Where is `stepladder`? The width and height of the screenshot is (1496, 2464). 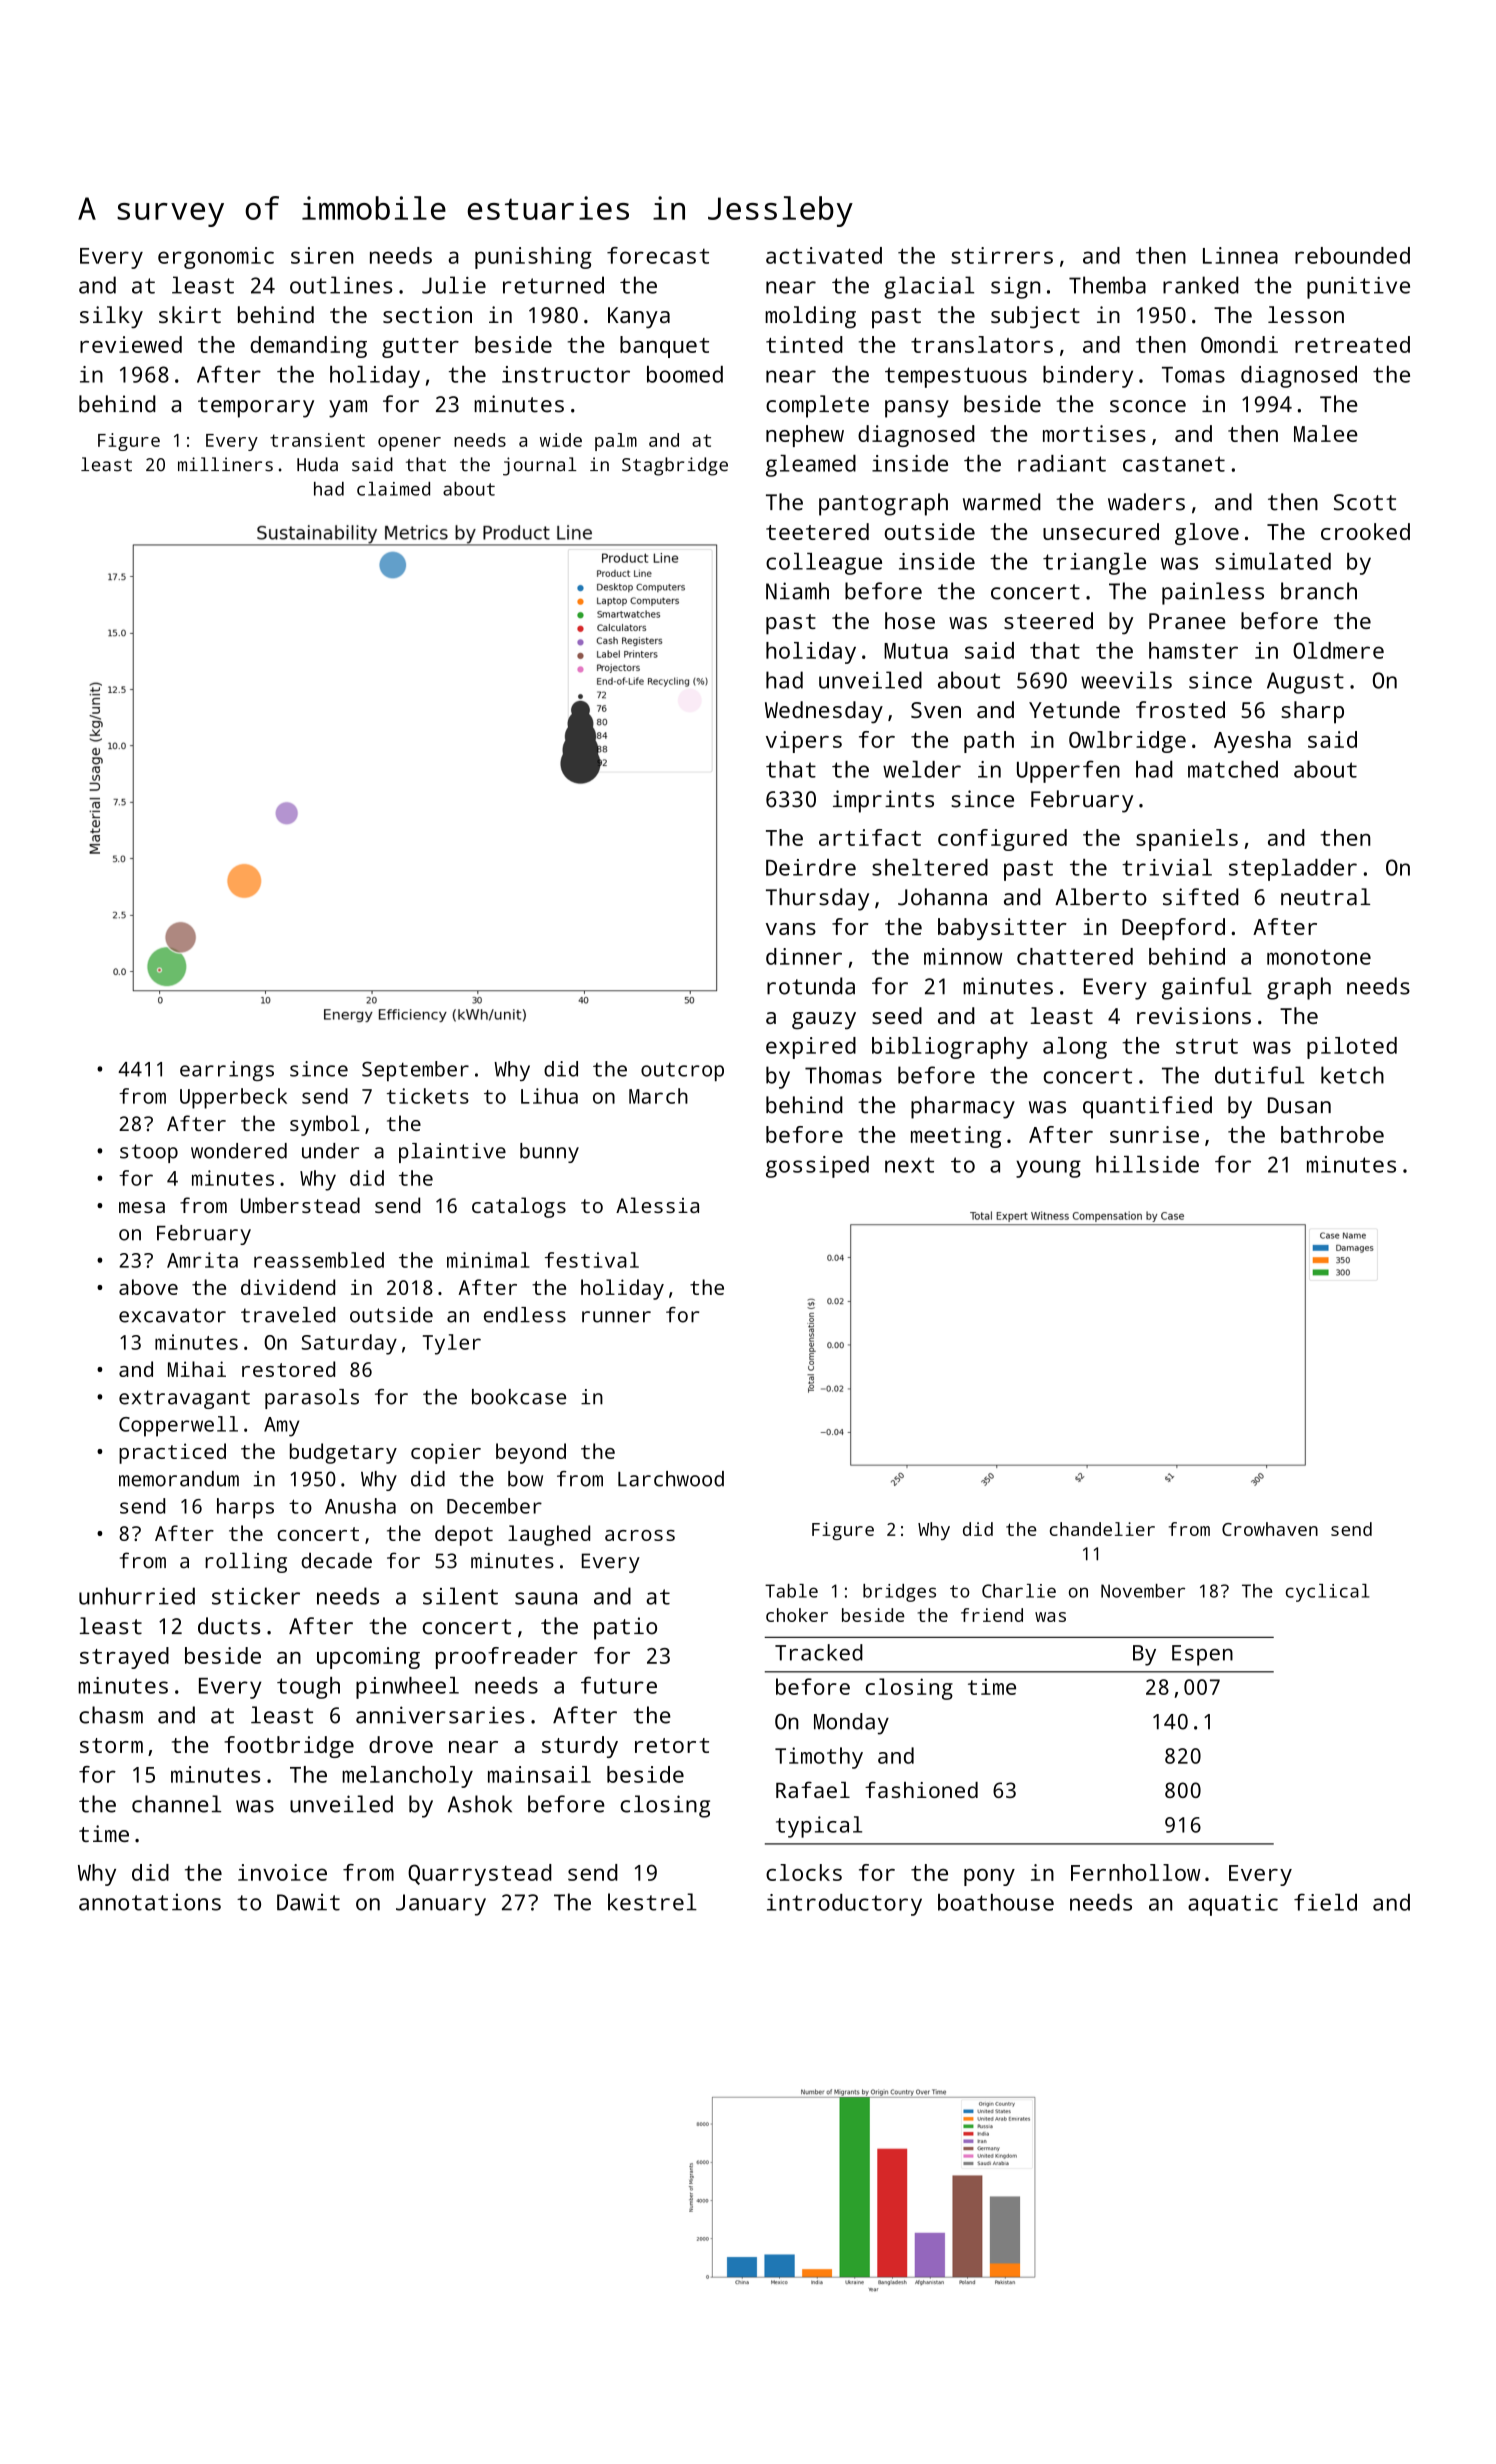
stepladder is located at coordinates (1293, 870).
